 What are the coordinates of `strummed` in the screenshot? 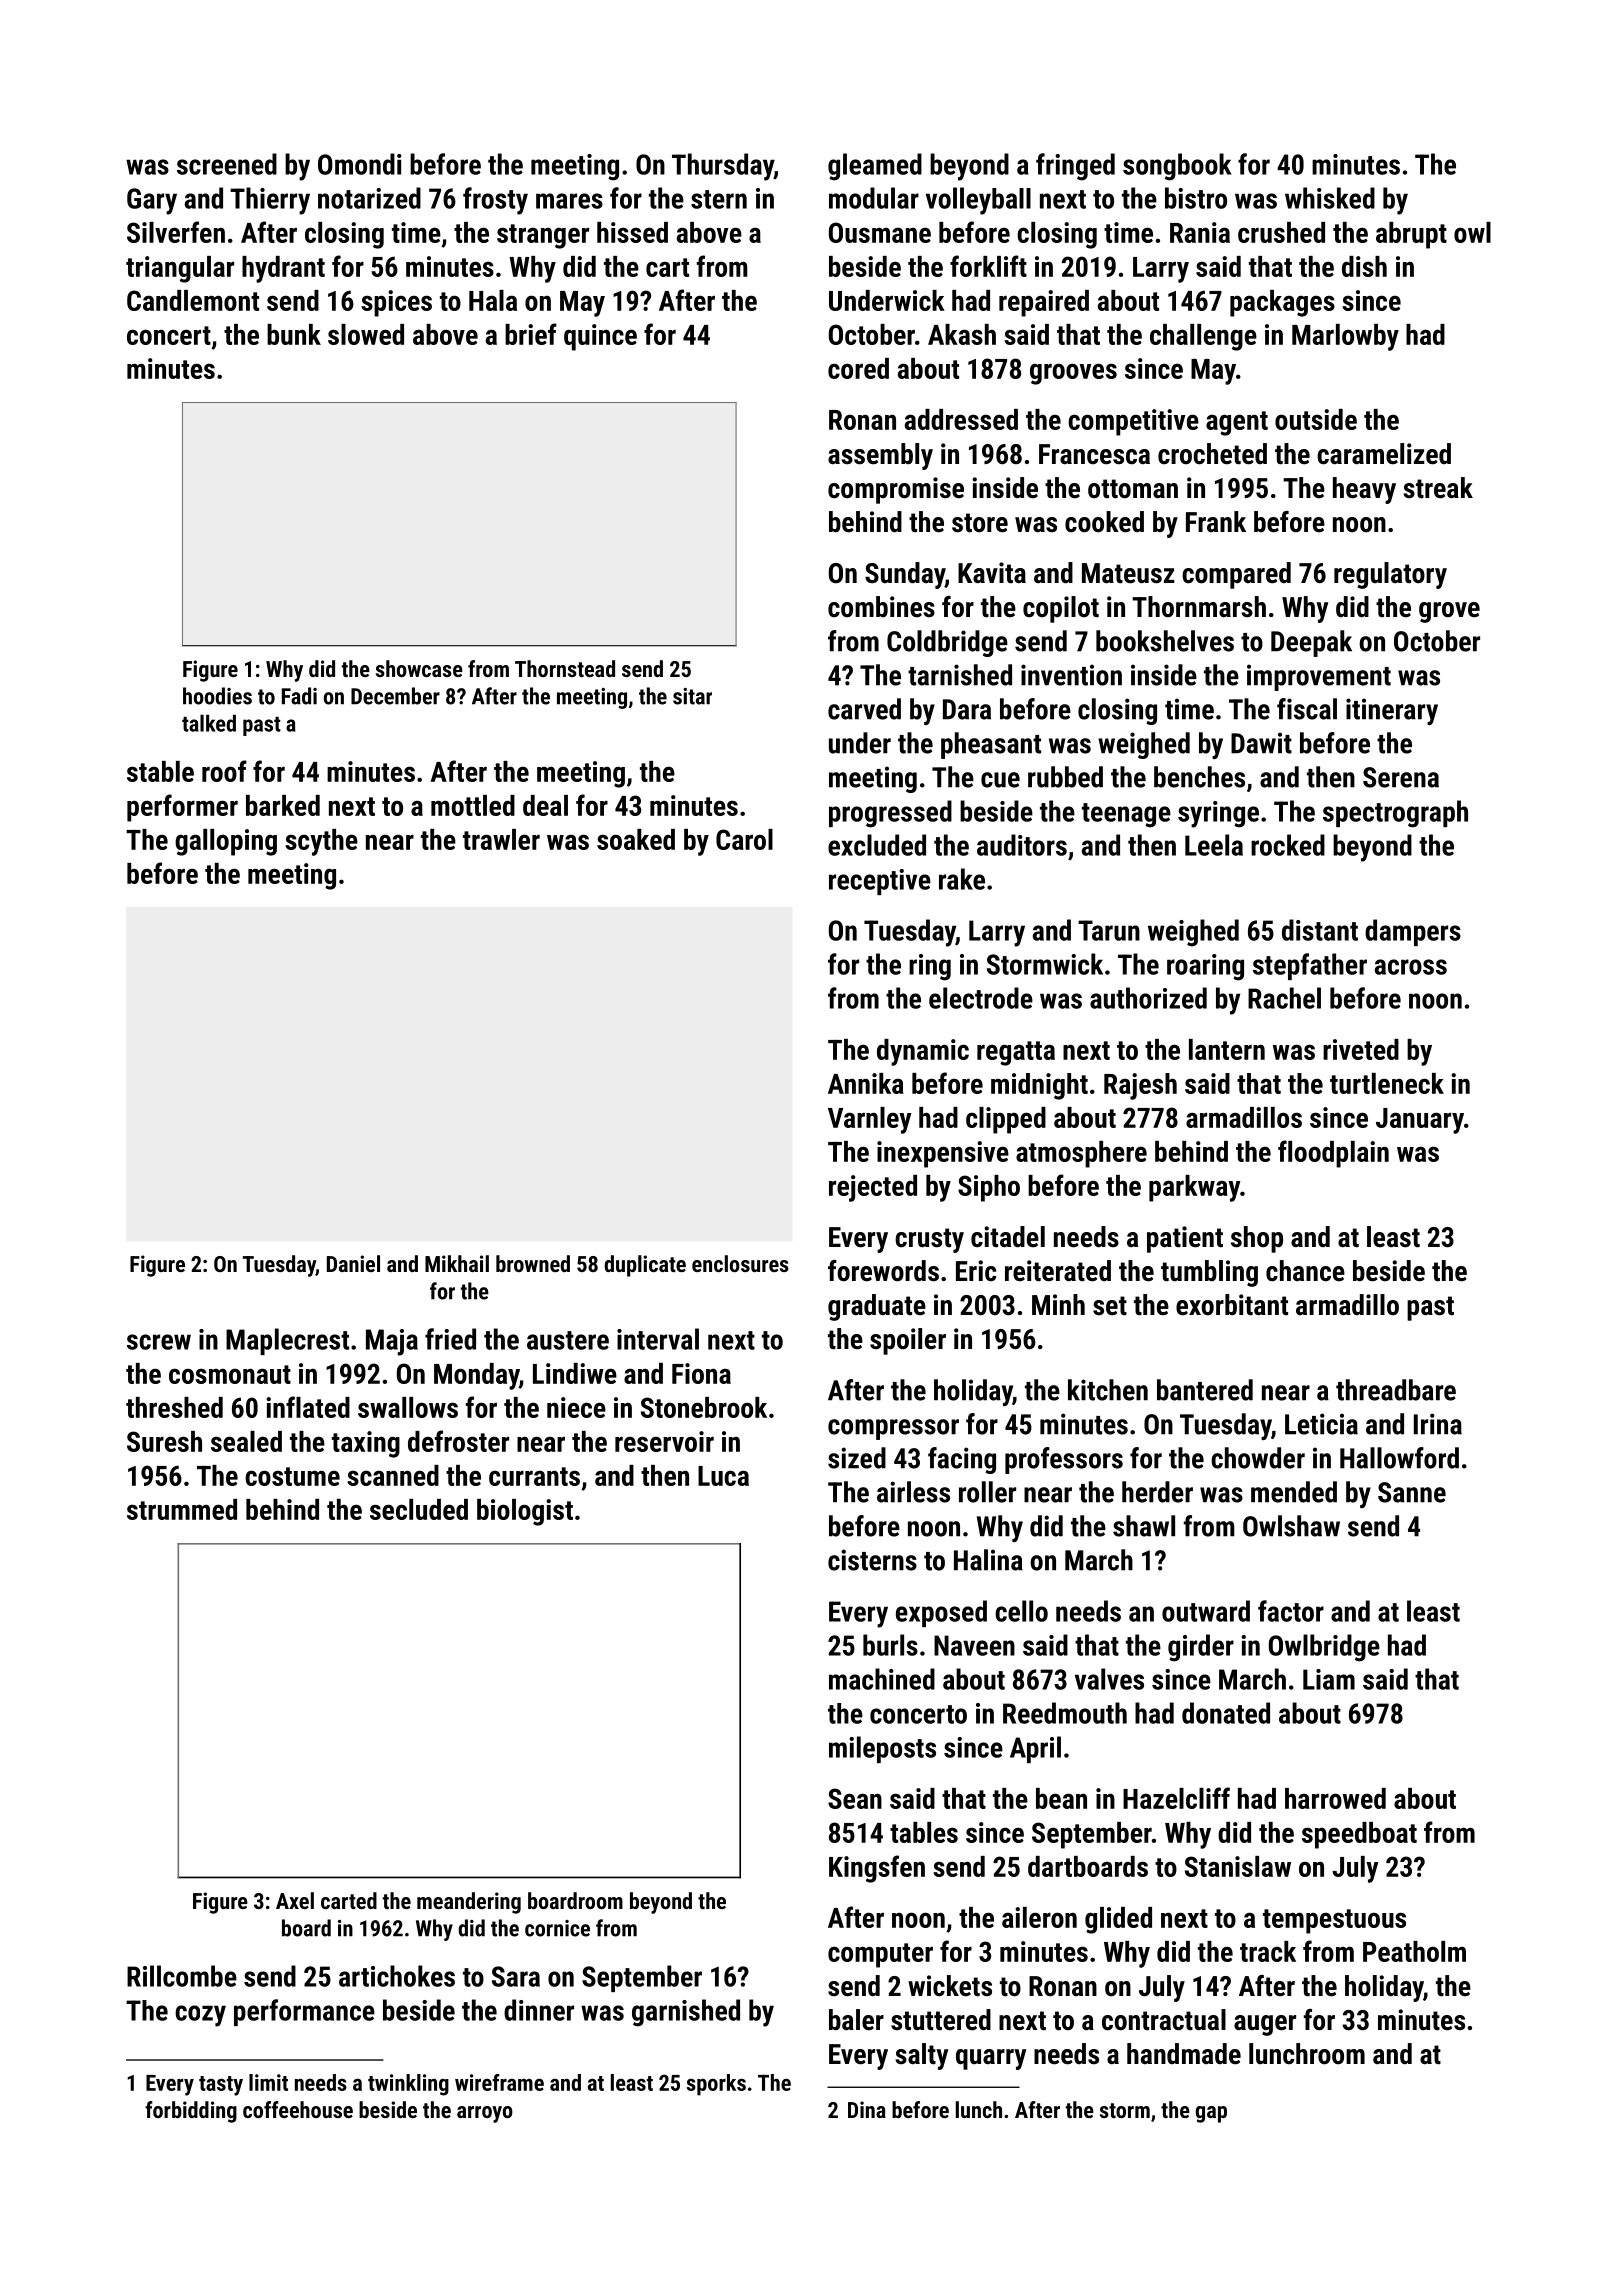 It's located at (182, 1509).
